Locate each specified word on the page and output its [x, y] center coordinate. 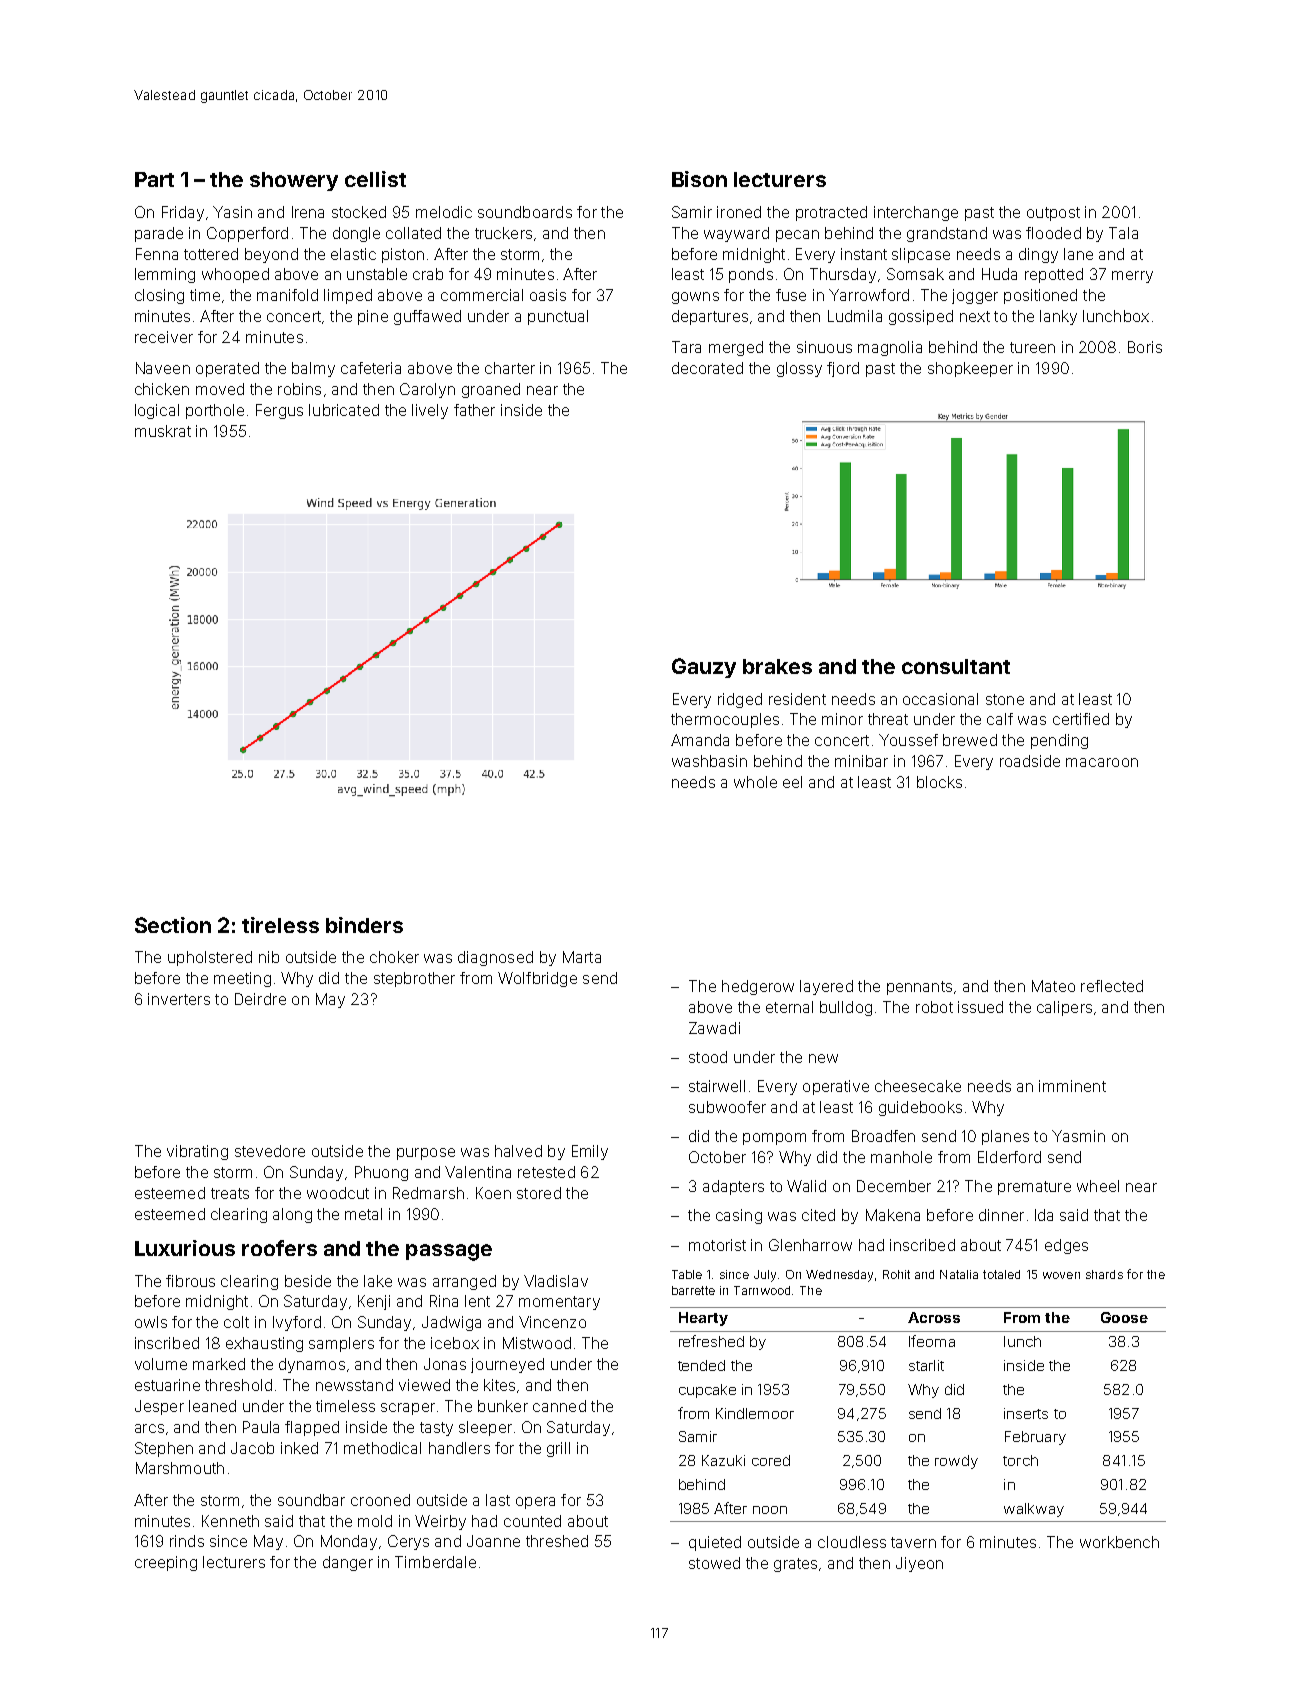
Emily [590, 1152]
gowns [695, 298]
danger [348, 1563]
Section [173, 925]
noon [770, 1510]
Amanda [700, 740]
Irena [308, 212]
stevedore [270, 1151]
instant [864, 254]
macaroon [1102, 762]
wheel [1098, 1186]
